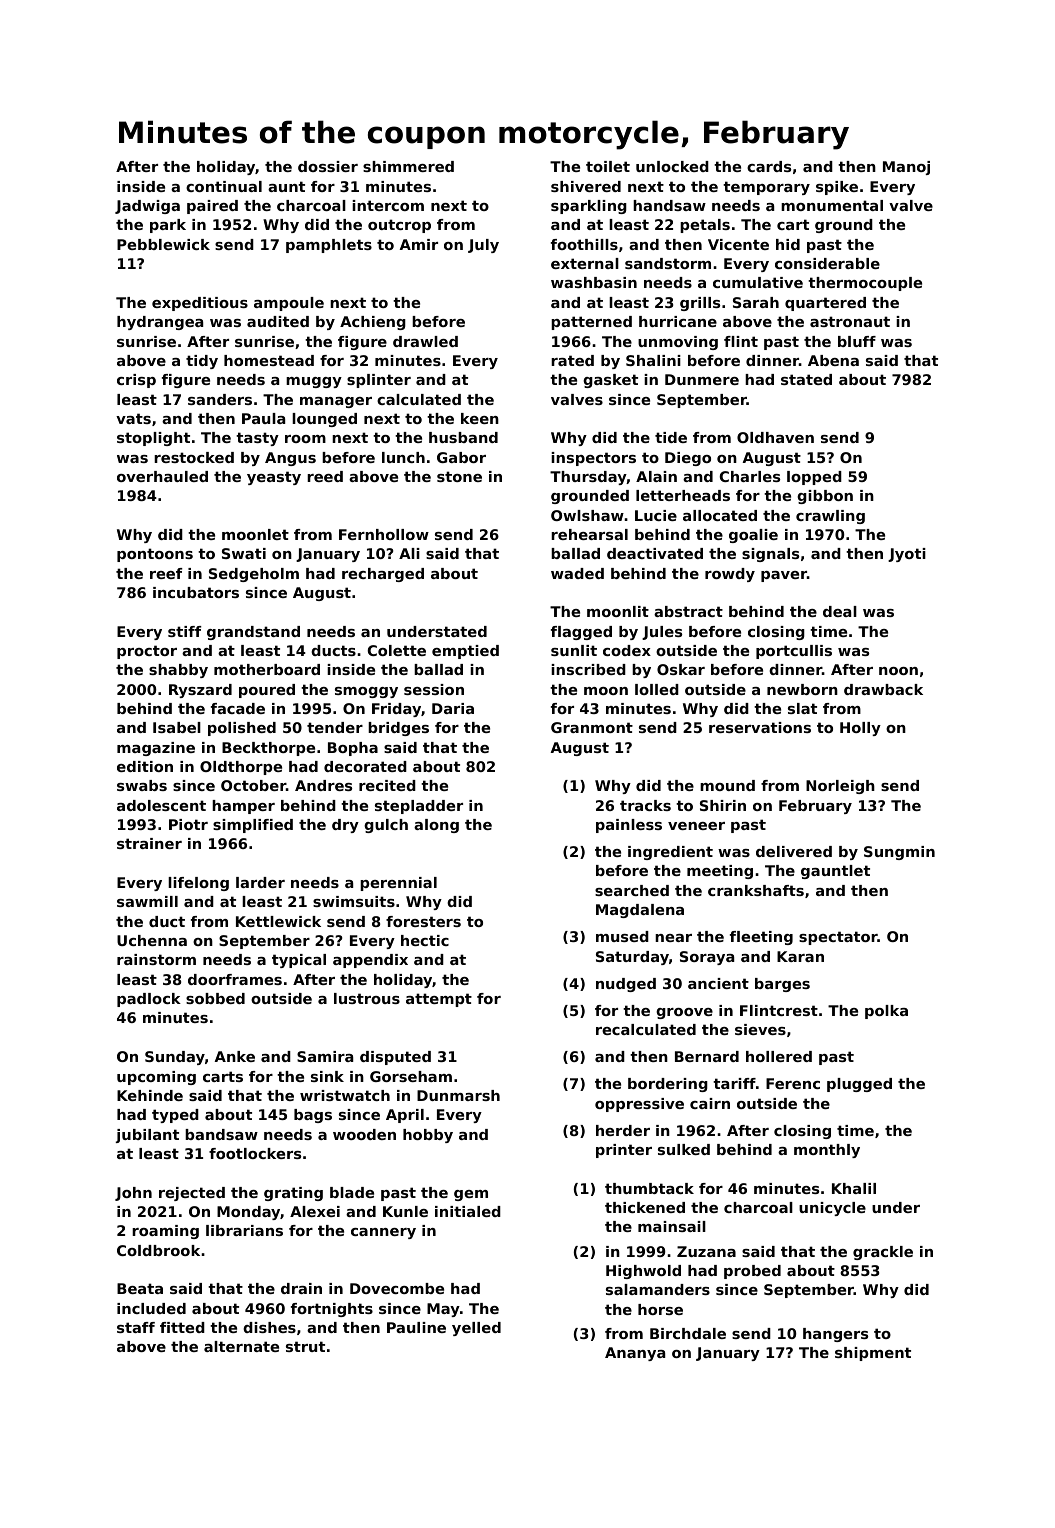 The image size is (1055, 1528). Describe the element at coordinates (289, 304) in the screenshot. I see `ampoule` at that location.
